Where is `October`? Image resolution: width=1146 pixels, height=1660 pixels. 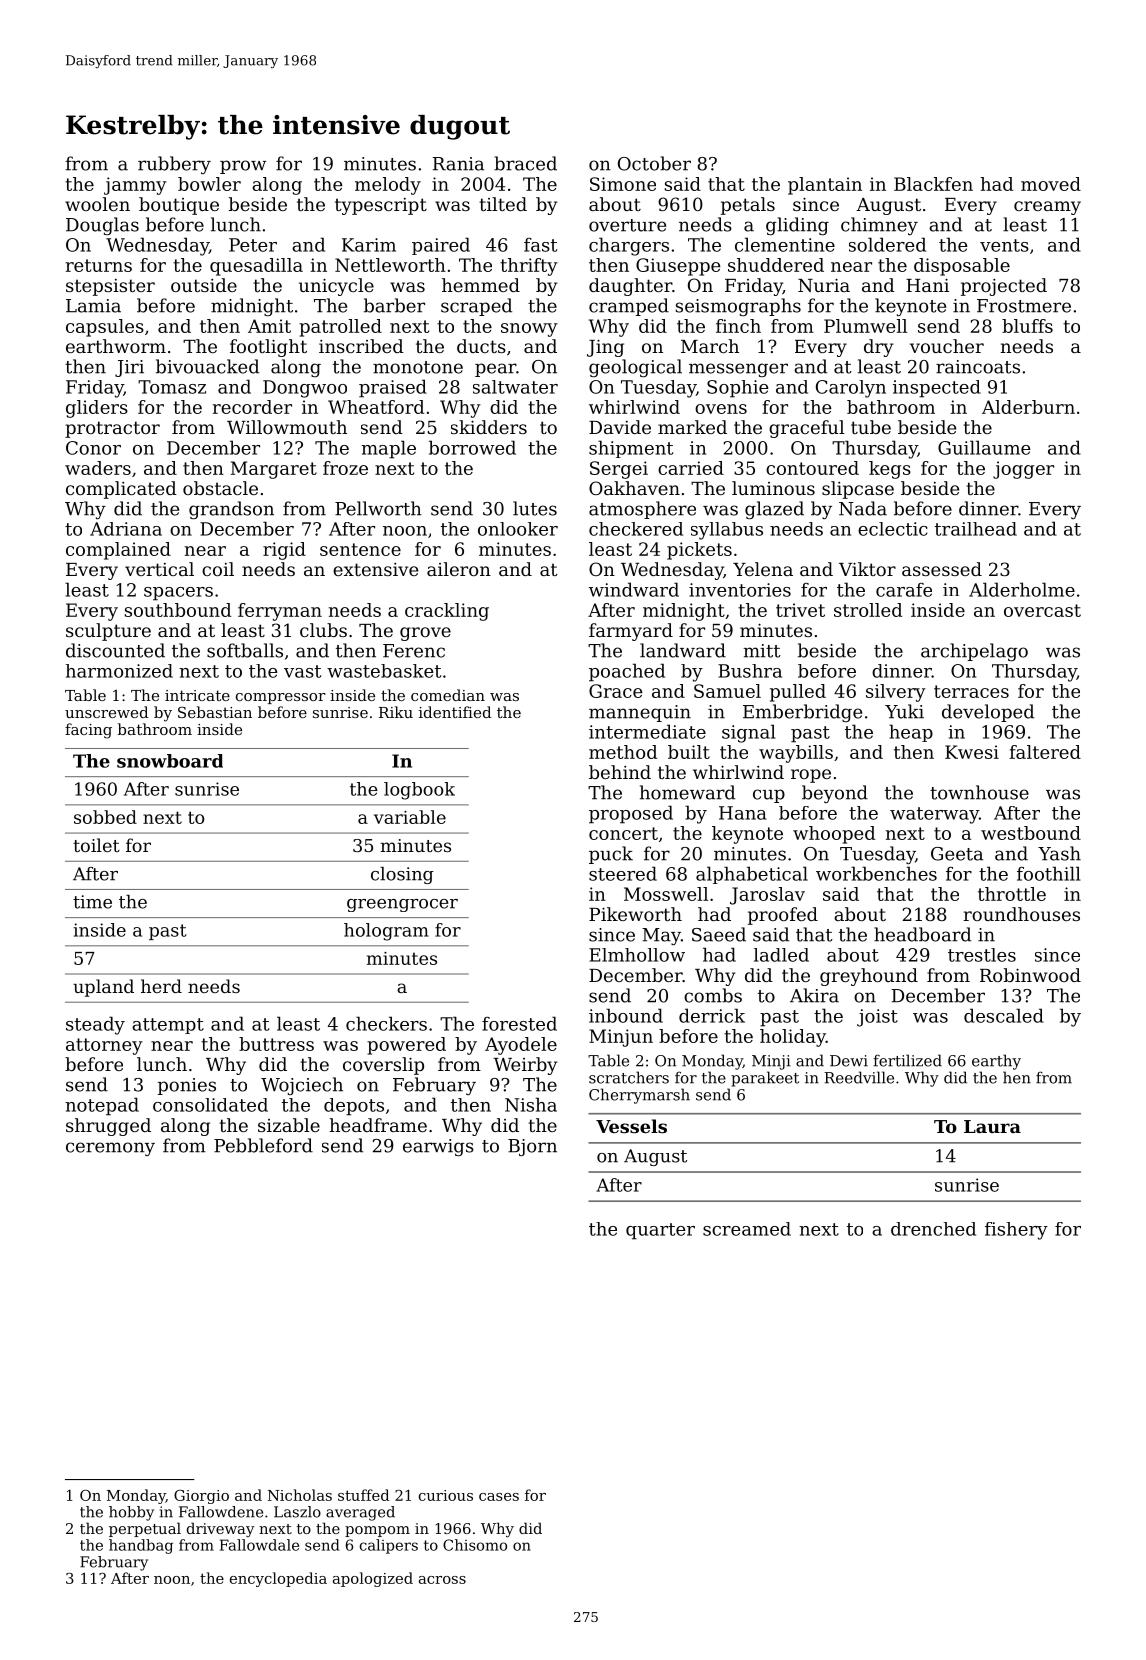 October is located at coordinates (654, 163).
